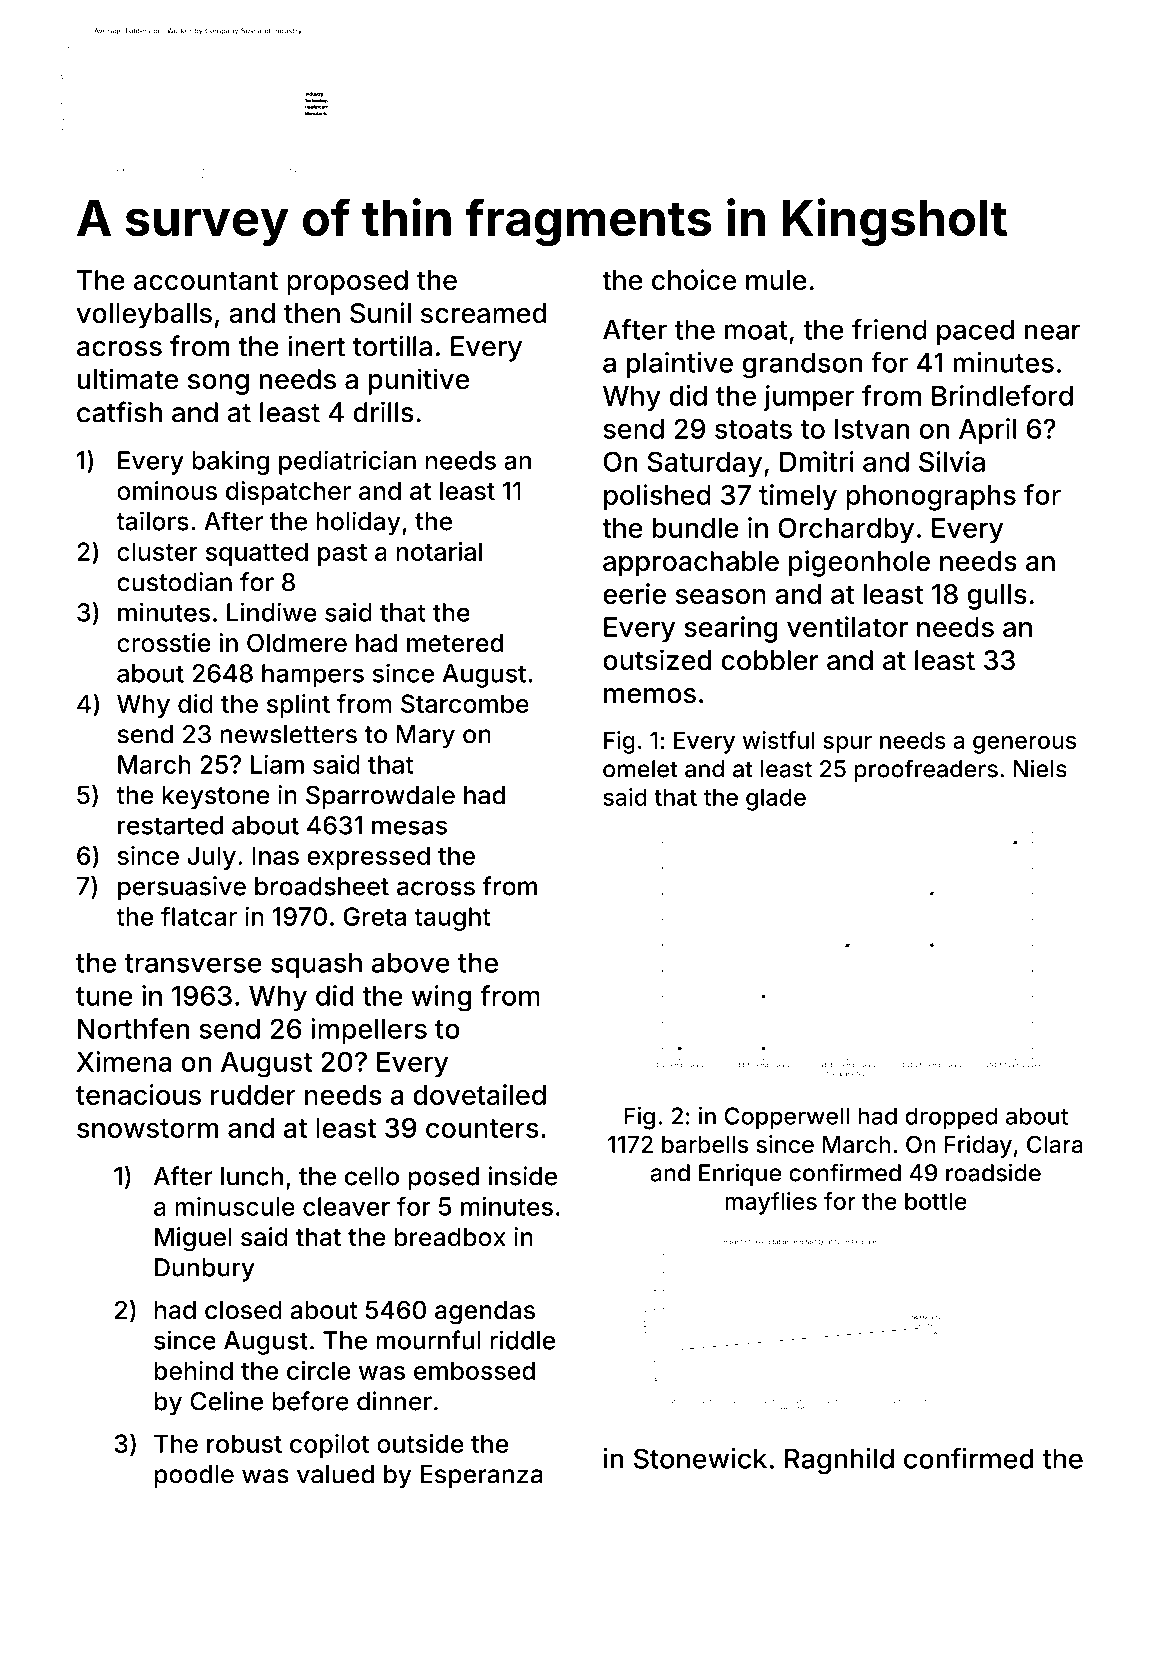  What do you see at coordinates (479, 1094) in the page?
I see `dovetailed` at bounding box center [479, 1094].
